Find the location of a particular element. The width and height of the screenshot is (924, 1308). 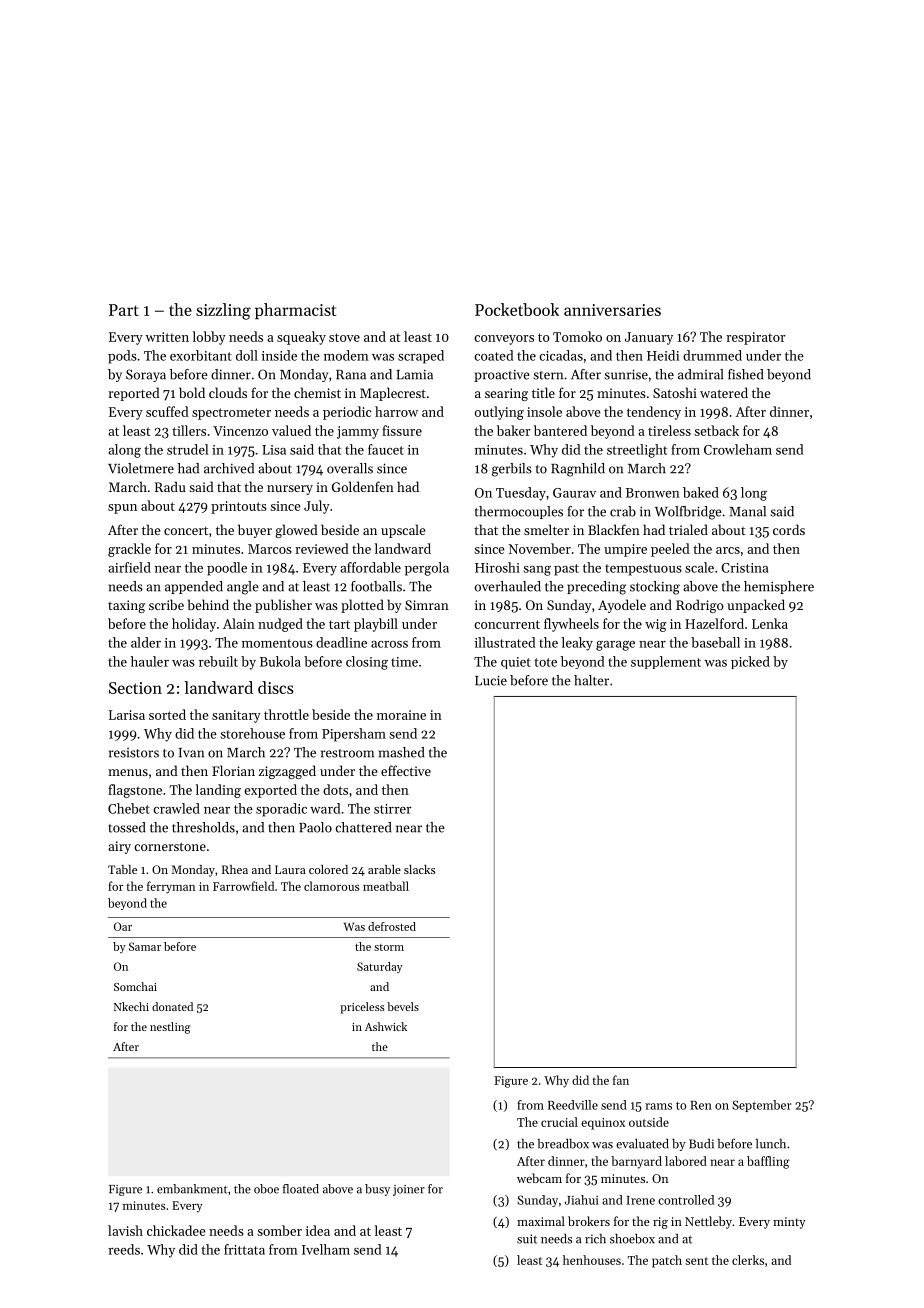

Violetmere is located at coordinates (141, 468).
